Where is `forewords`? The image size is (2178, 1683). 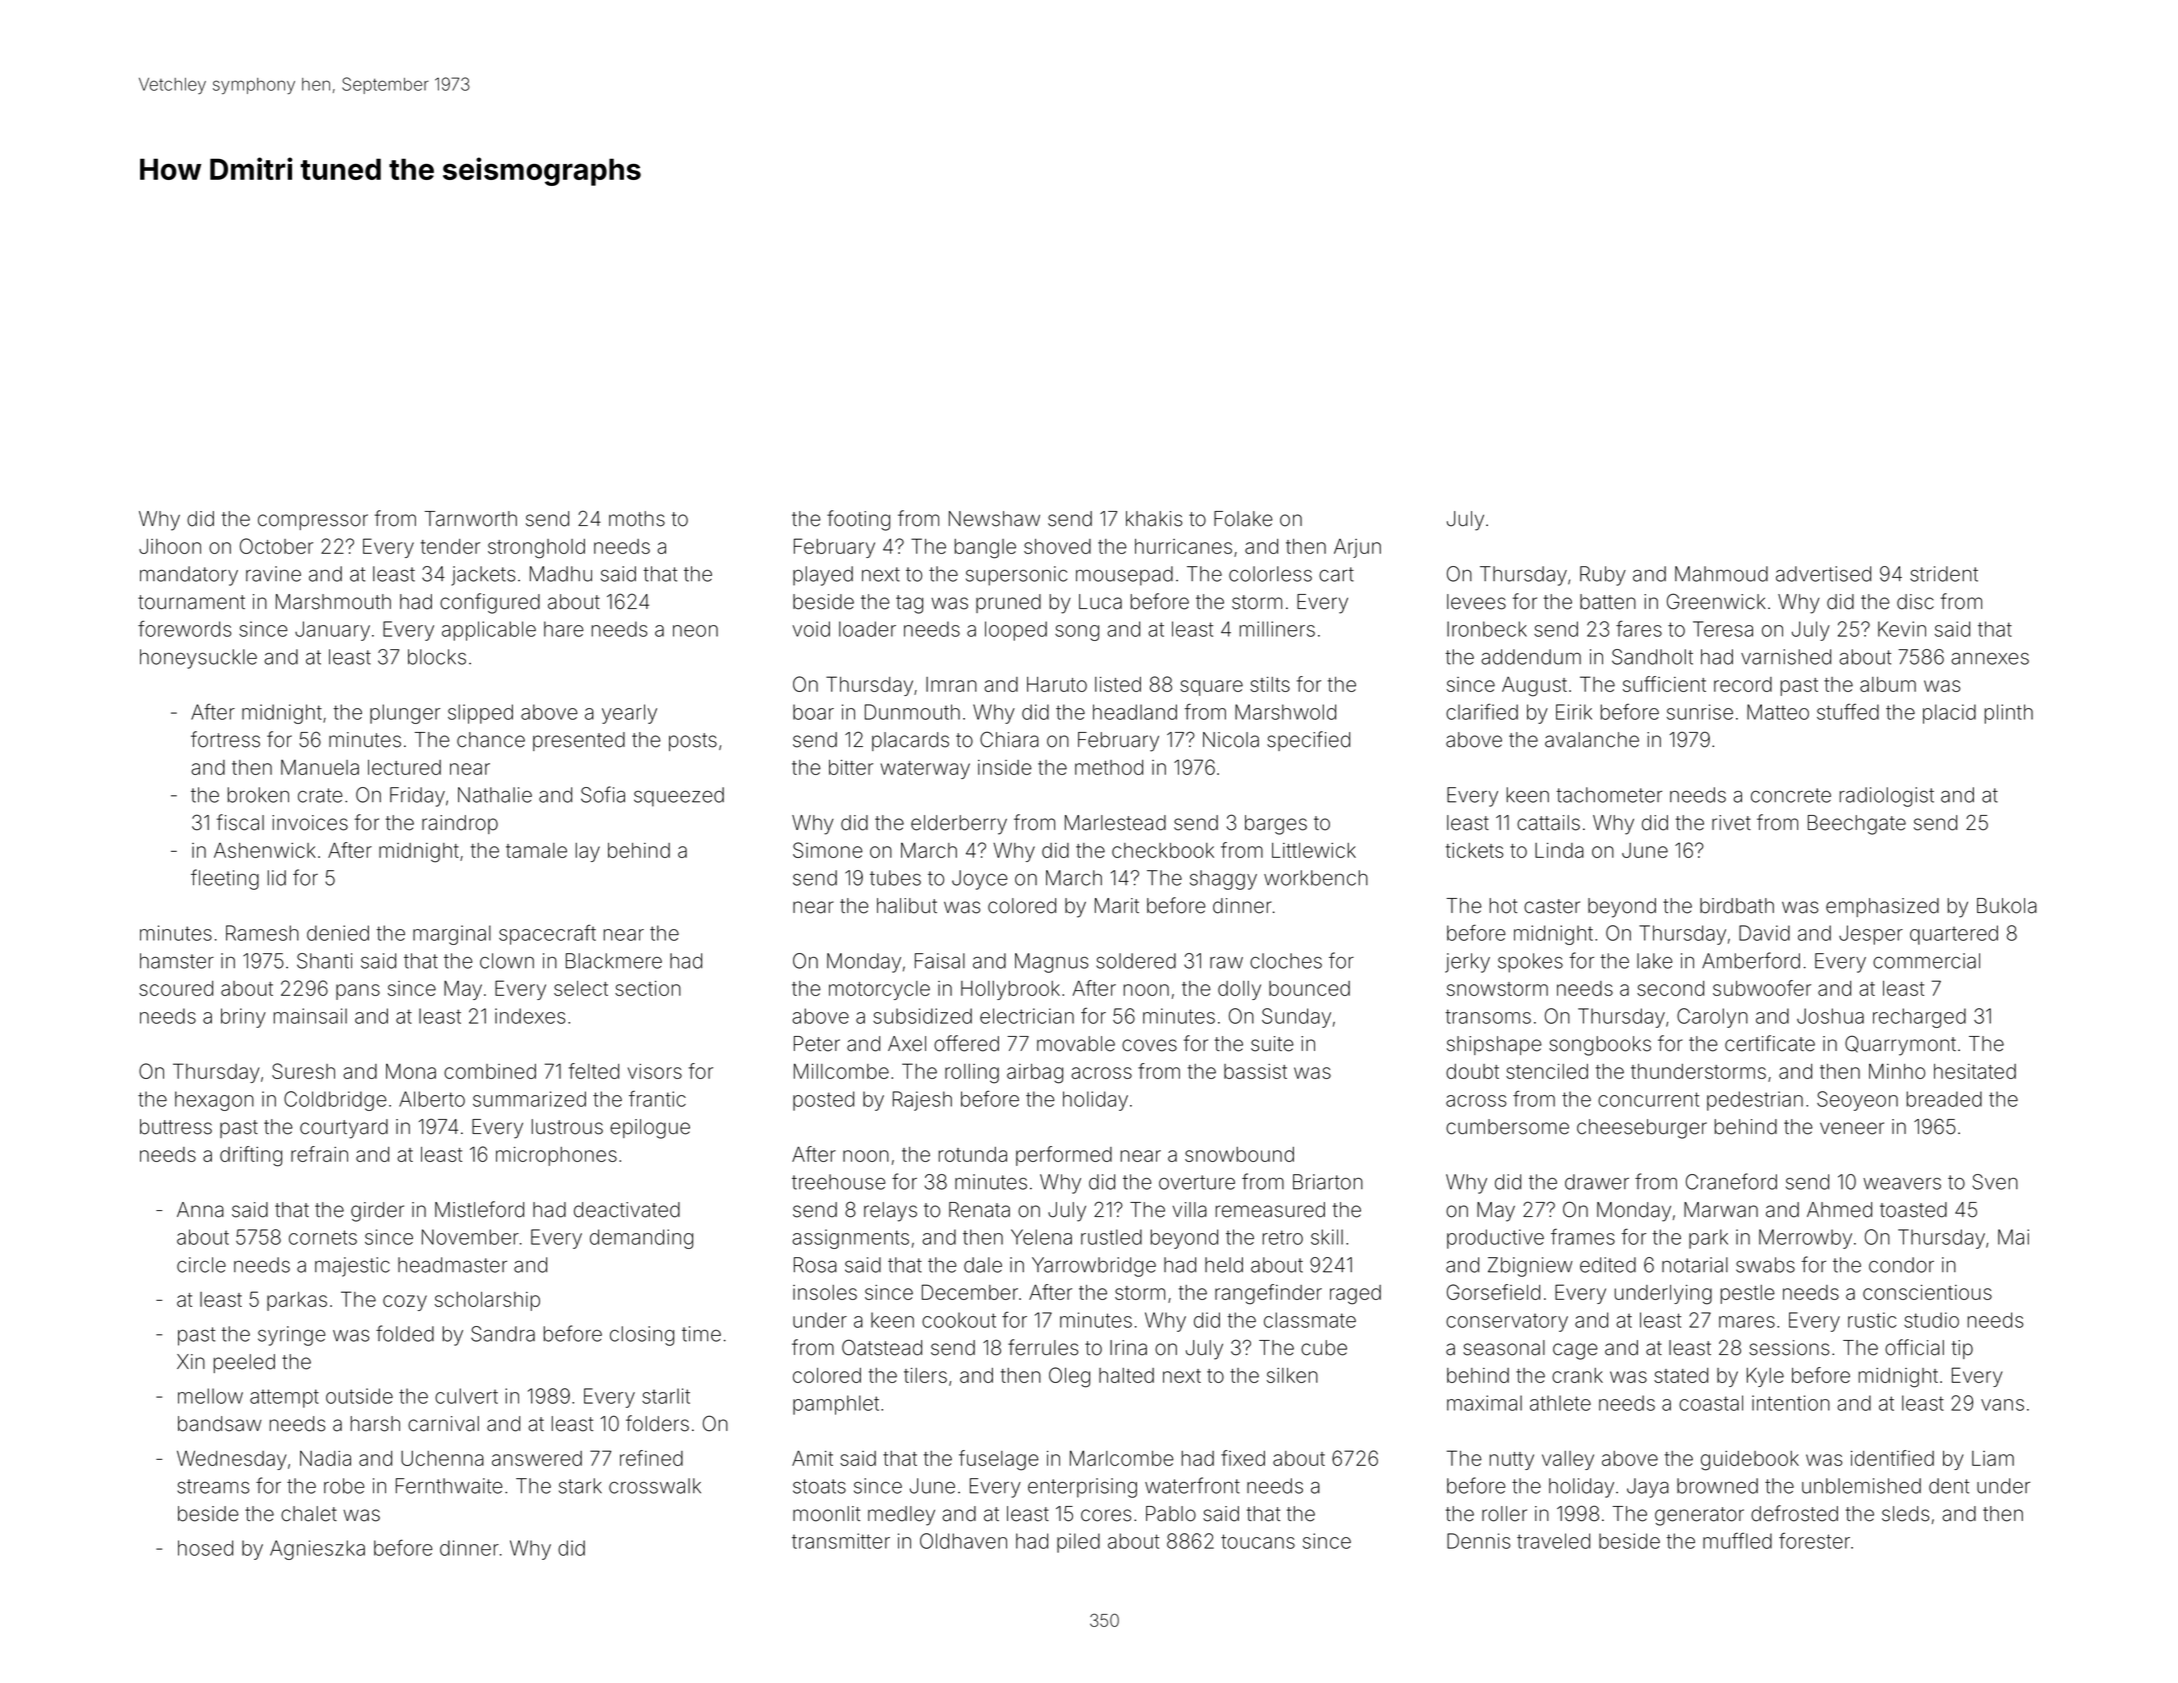 forewords is located at coordinates (184, 628).
